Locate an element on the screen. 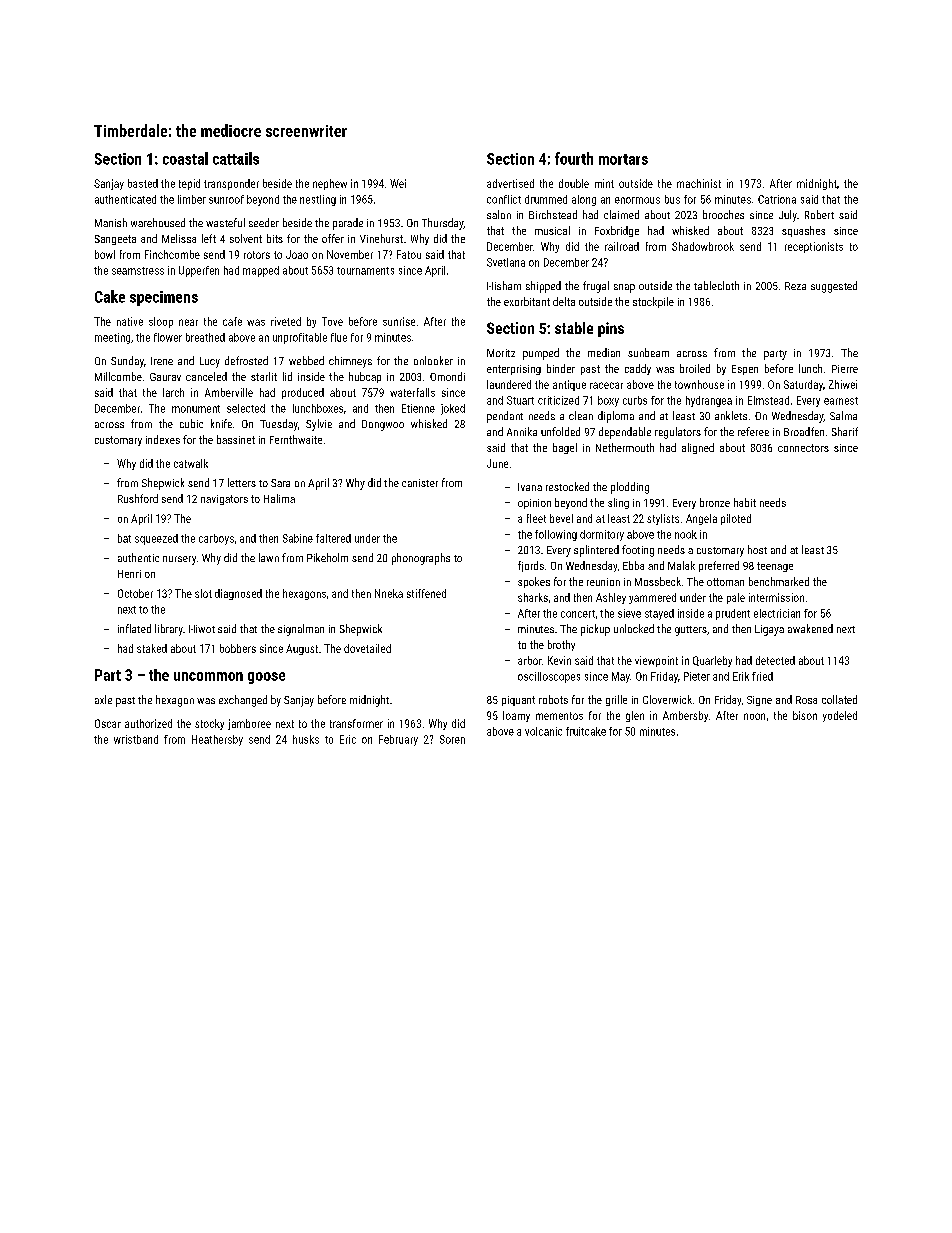 This screenshot has width=952, height=1233. seamstress is located at coordinates (138, 271).
